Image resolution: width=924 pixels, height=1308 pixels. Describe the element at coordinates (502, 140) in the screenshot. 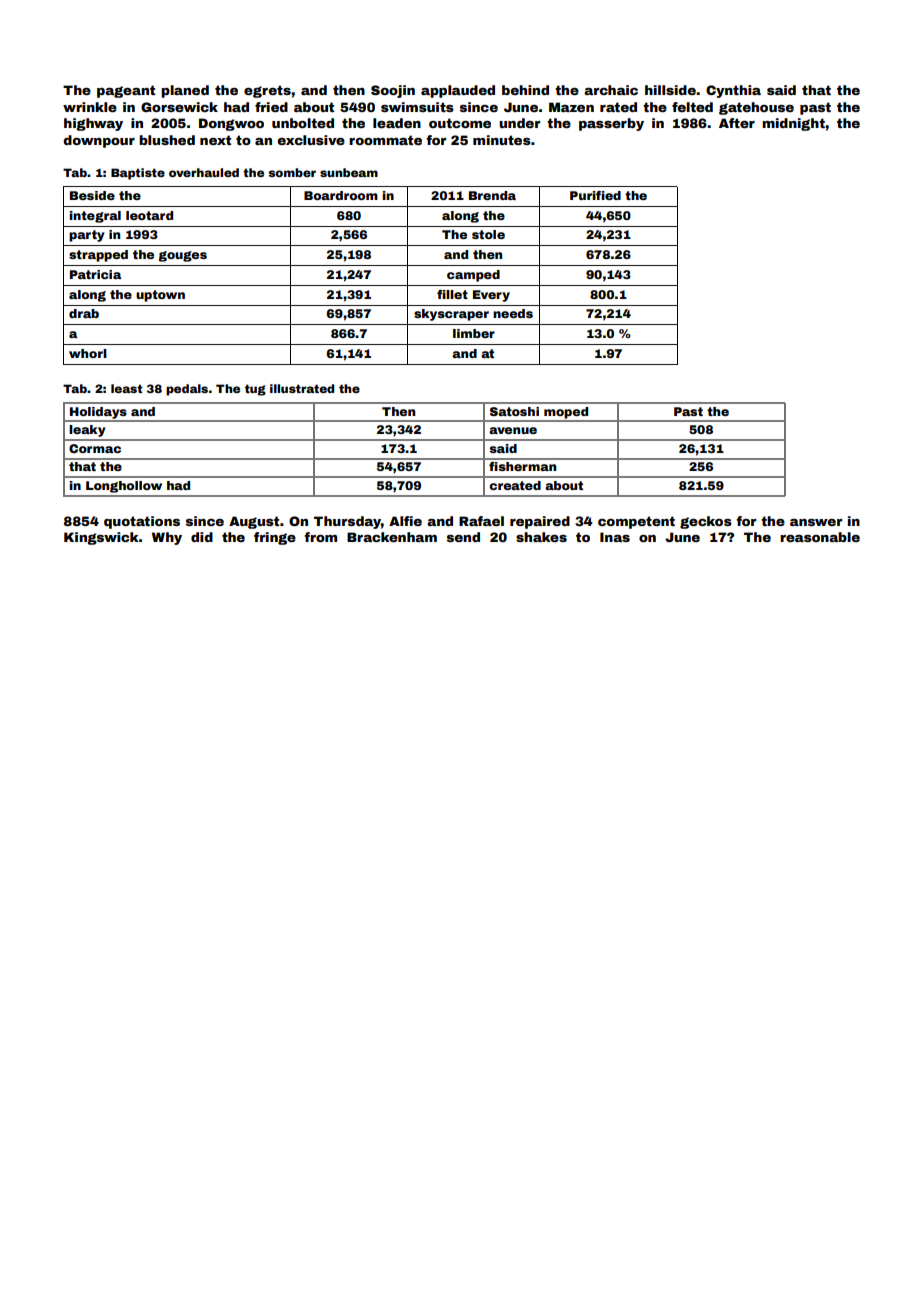

I see `minutes` at that location.
